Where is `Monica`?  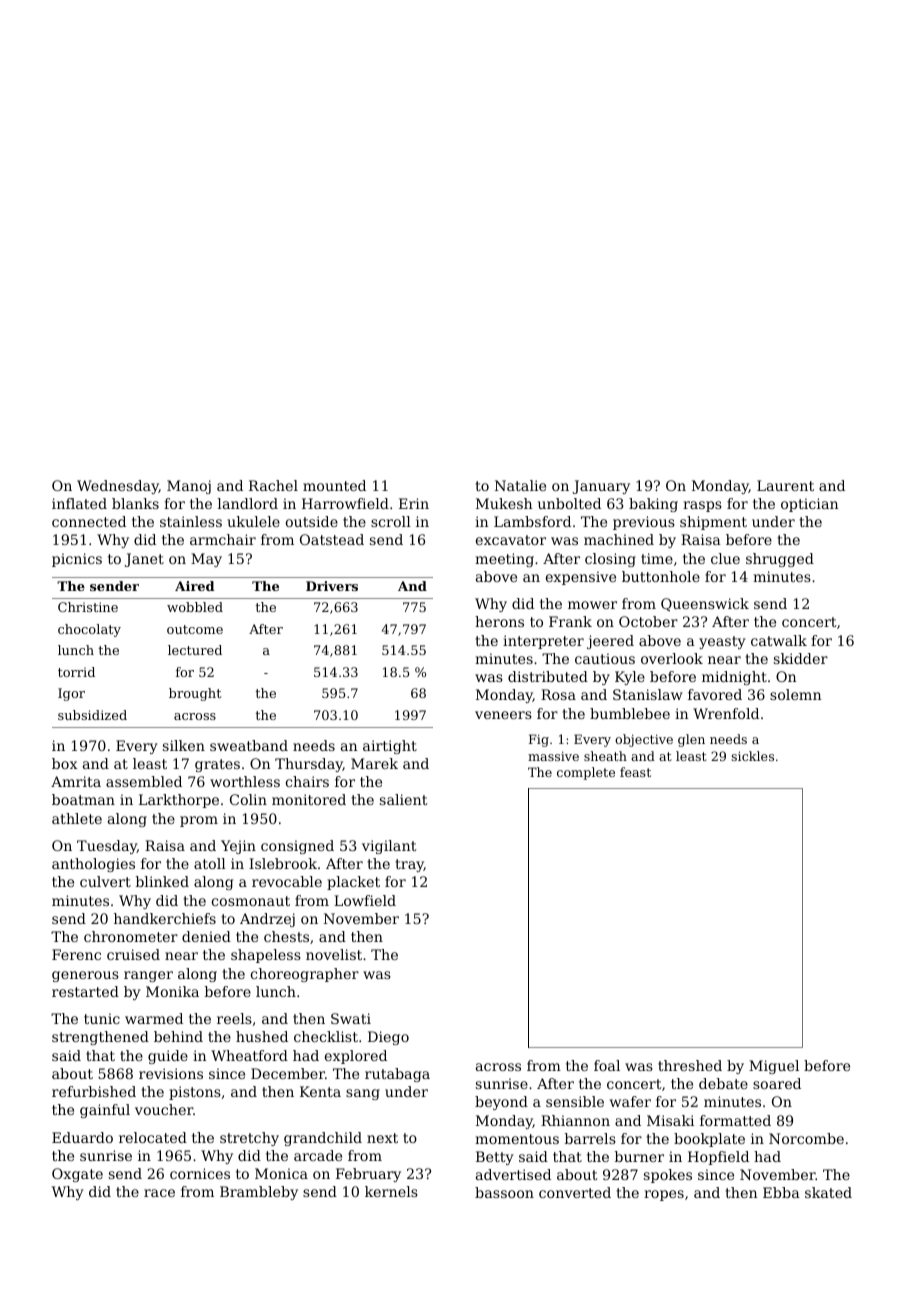
Monica is located at coordinates (281, 1173).
